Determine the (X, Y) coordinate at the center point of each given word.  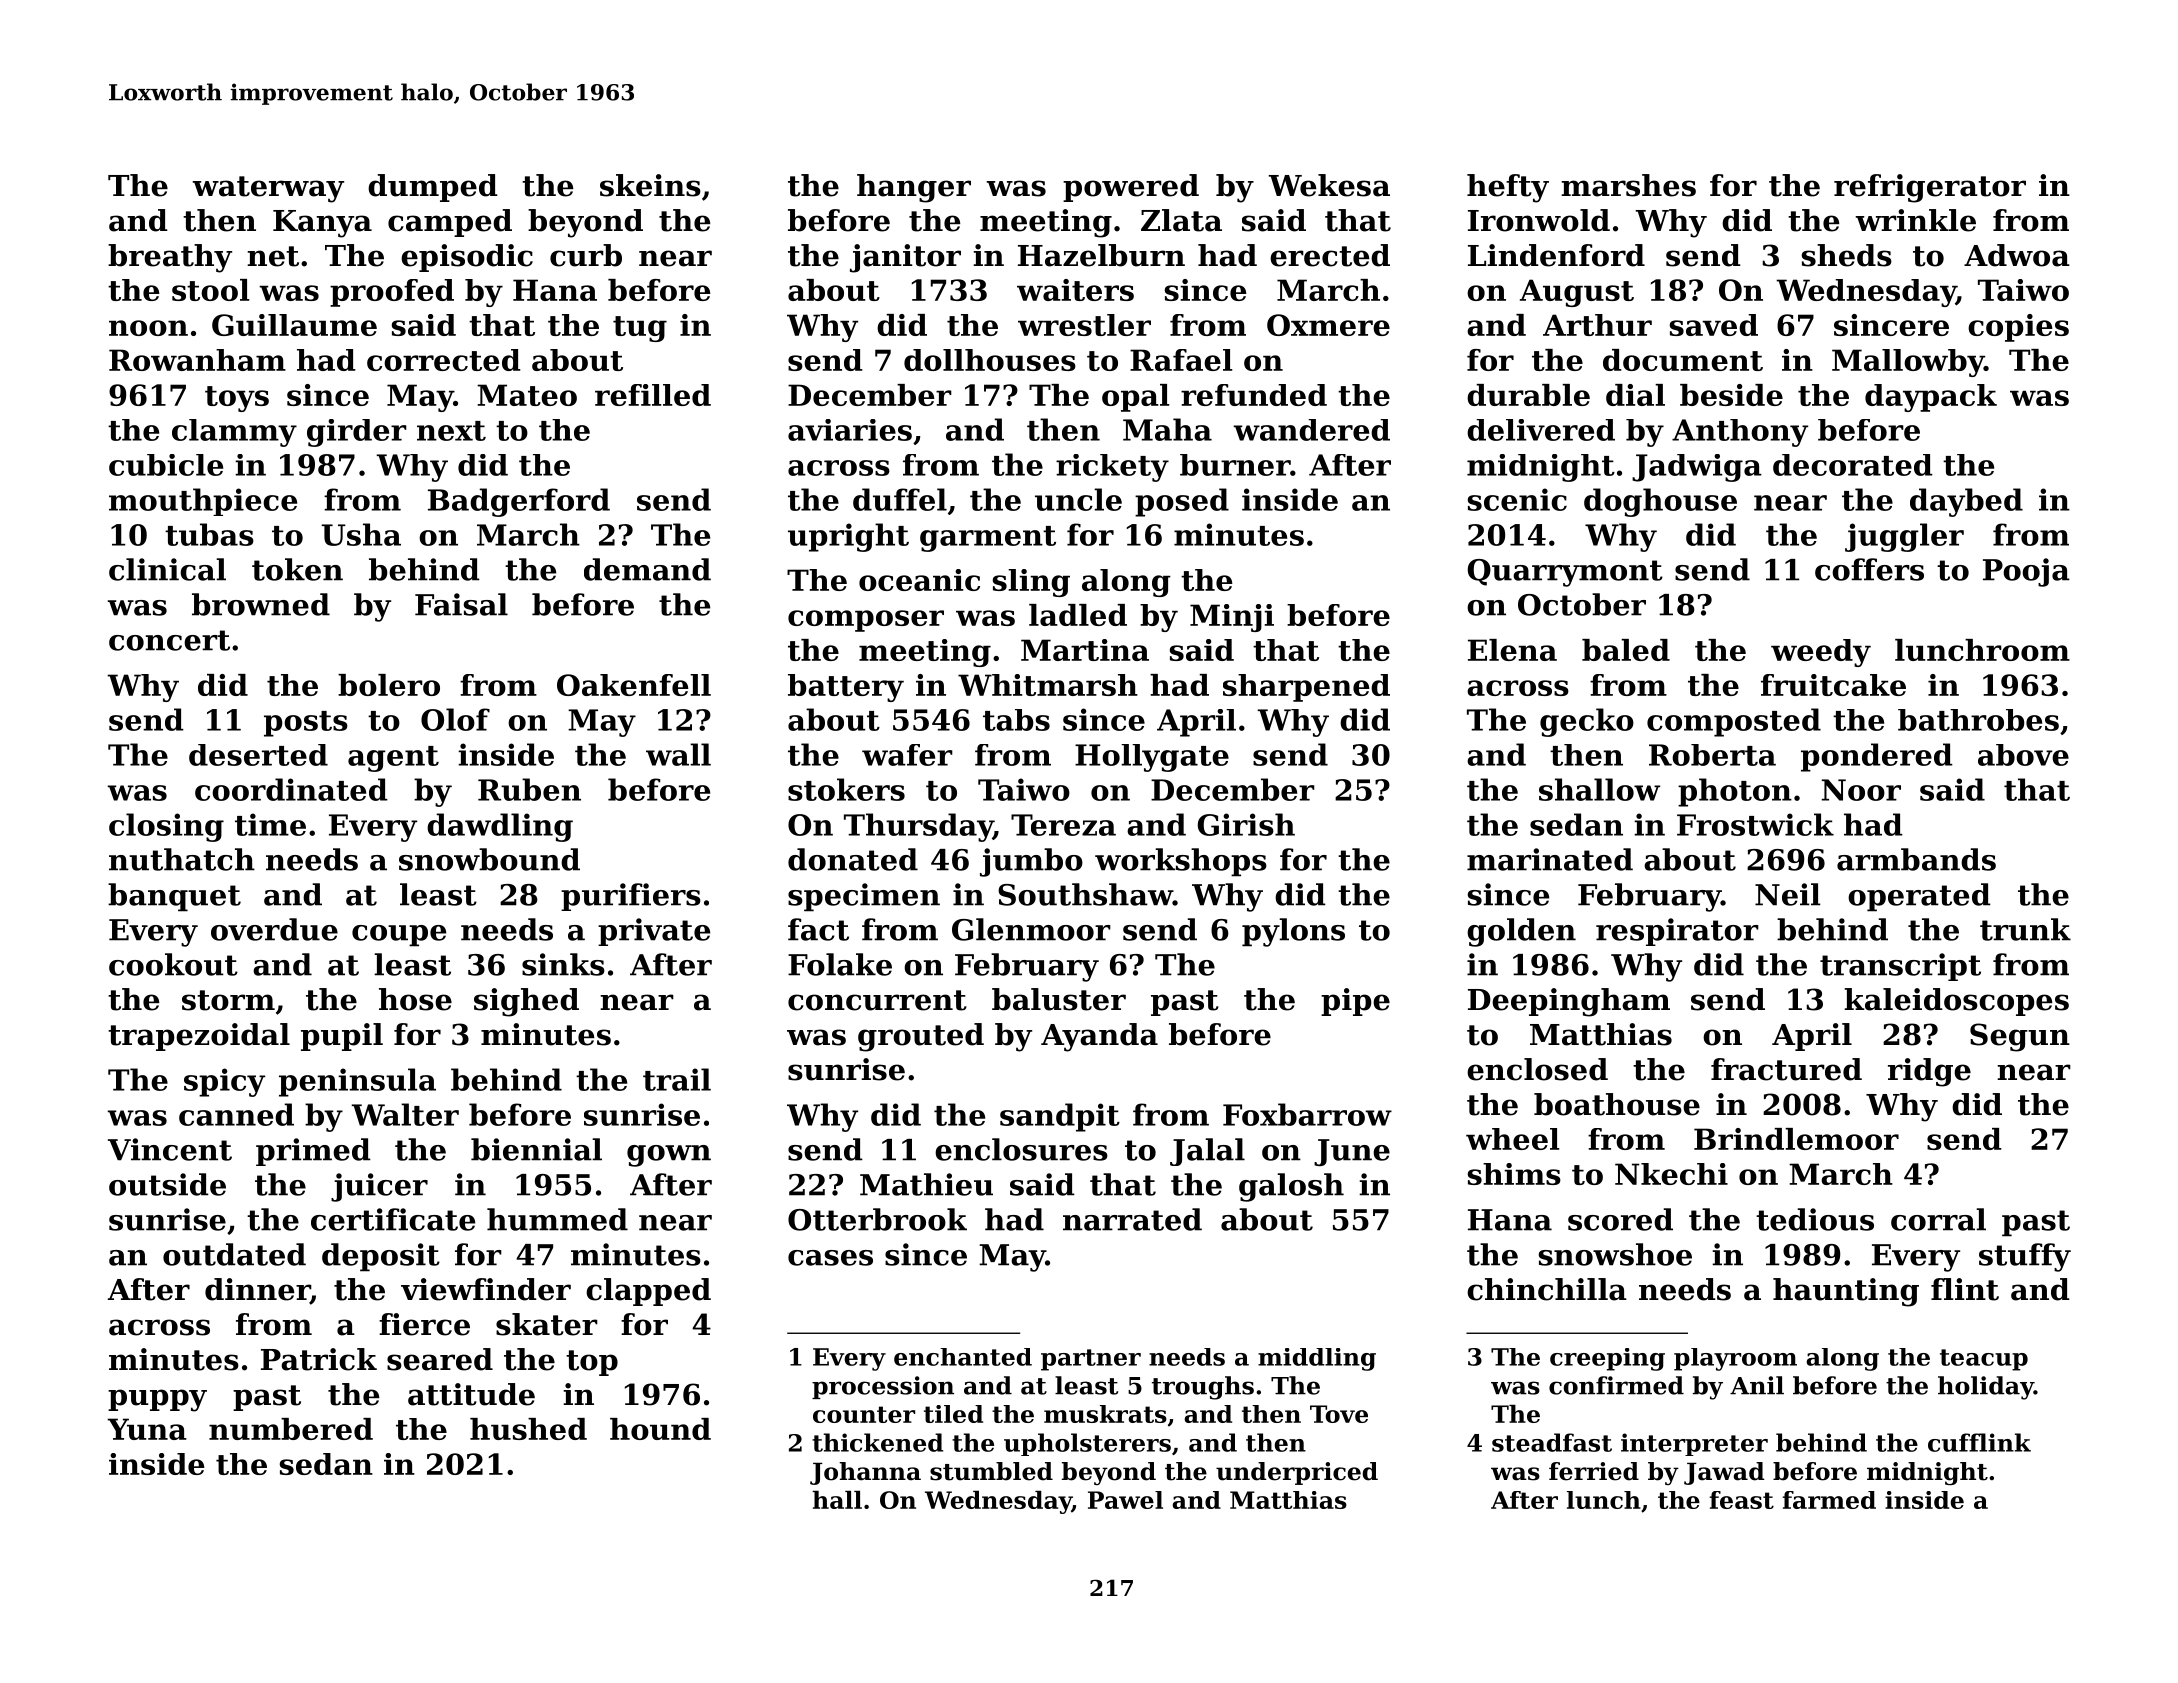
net (273, 256)
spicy (224, 1082)
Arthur (1597, 325)
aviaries (850, 430)
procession (883, 1387)
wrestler (1084, 325)
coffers (1869, 569)
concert (169, 640)
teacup (1984, 1360)
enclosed (1537, 1069)
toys (237, 399)
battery (846, 688)
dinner (257, 1290)
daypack (1931, 398)
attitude (471, 1394)
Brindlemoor (1796, 1139)
